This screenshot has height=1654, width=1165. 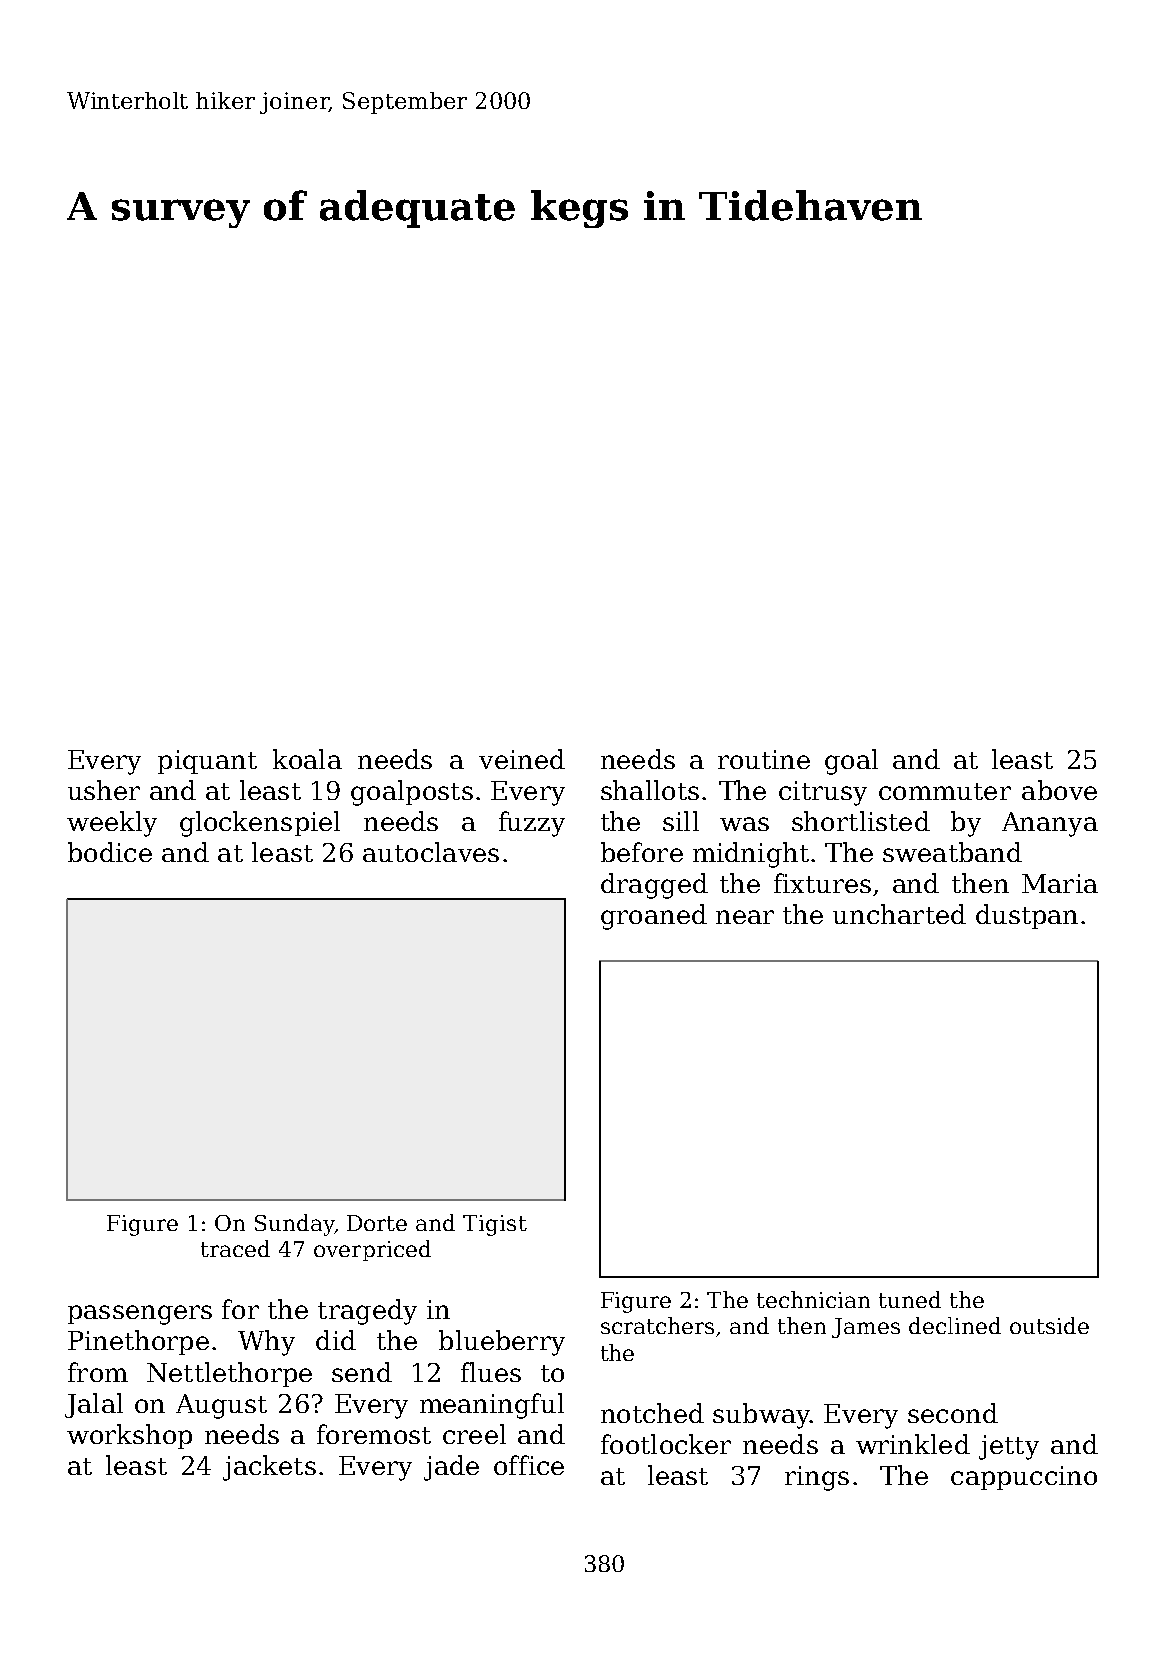 What do you see at coordinates (657, 1325) in the screenshot?
I see `scratchers` at bounding box center [657, 1325].
